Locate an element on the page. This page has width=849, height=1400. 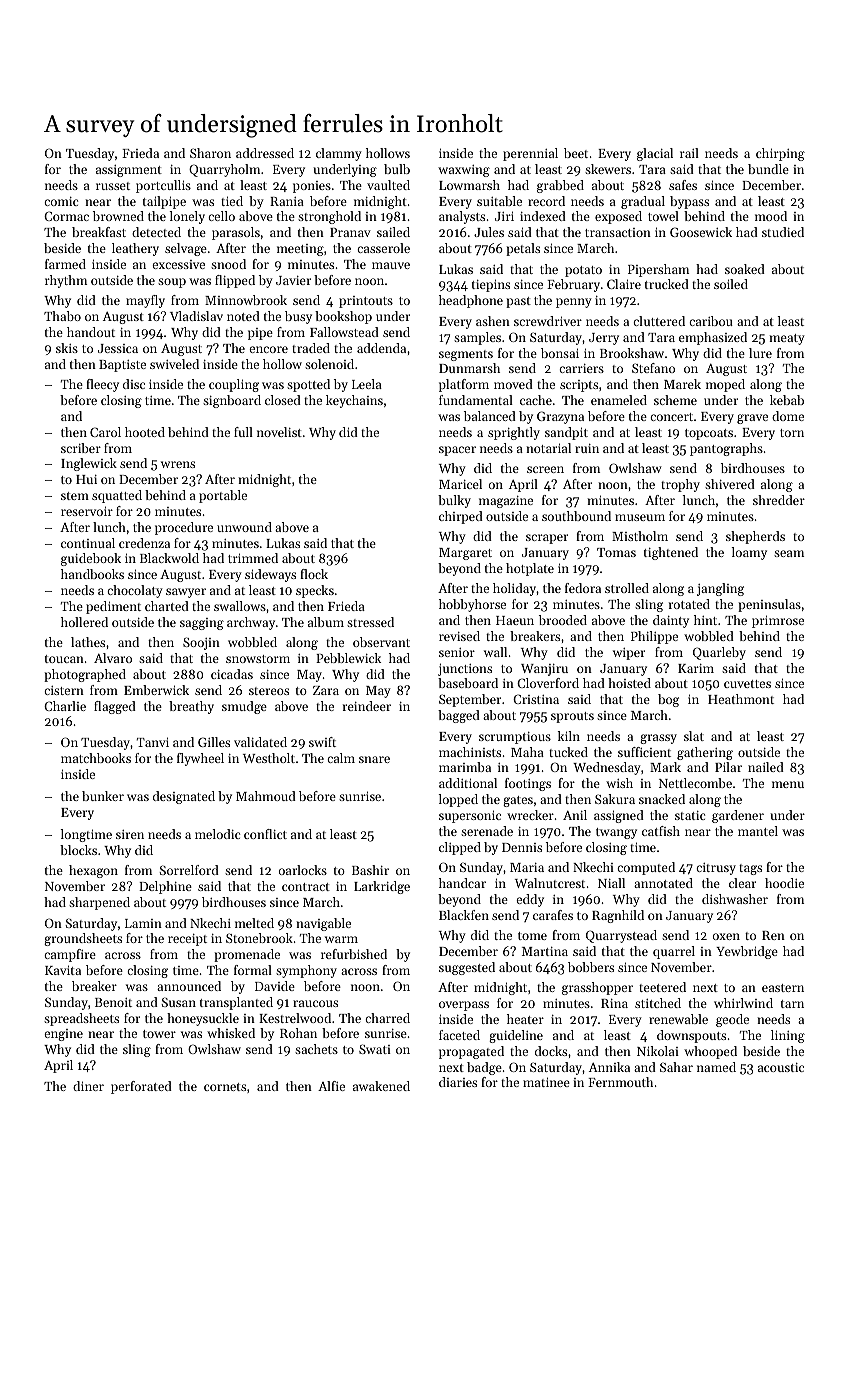
Nettlecombe is located at coordinates (695, 783).
